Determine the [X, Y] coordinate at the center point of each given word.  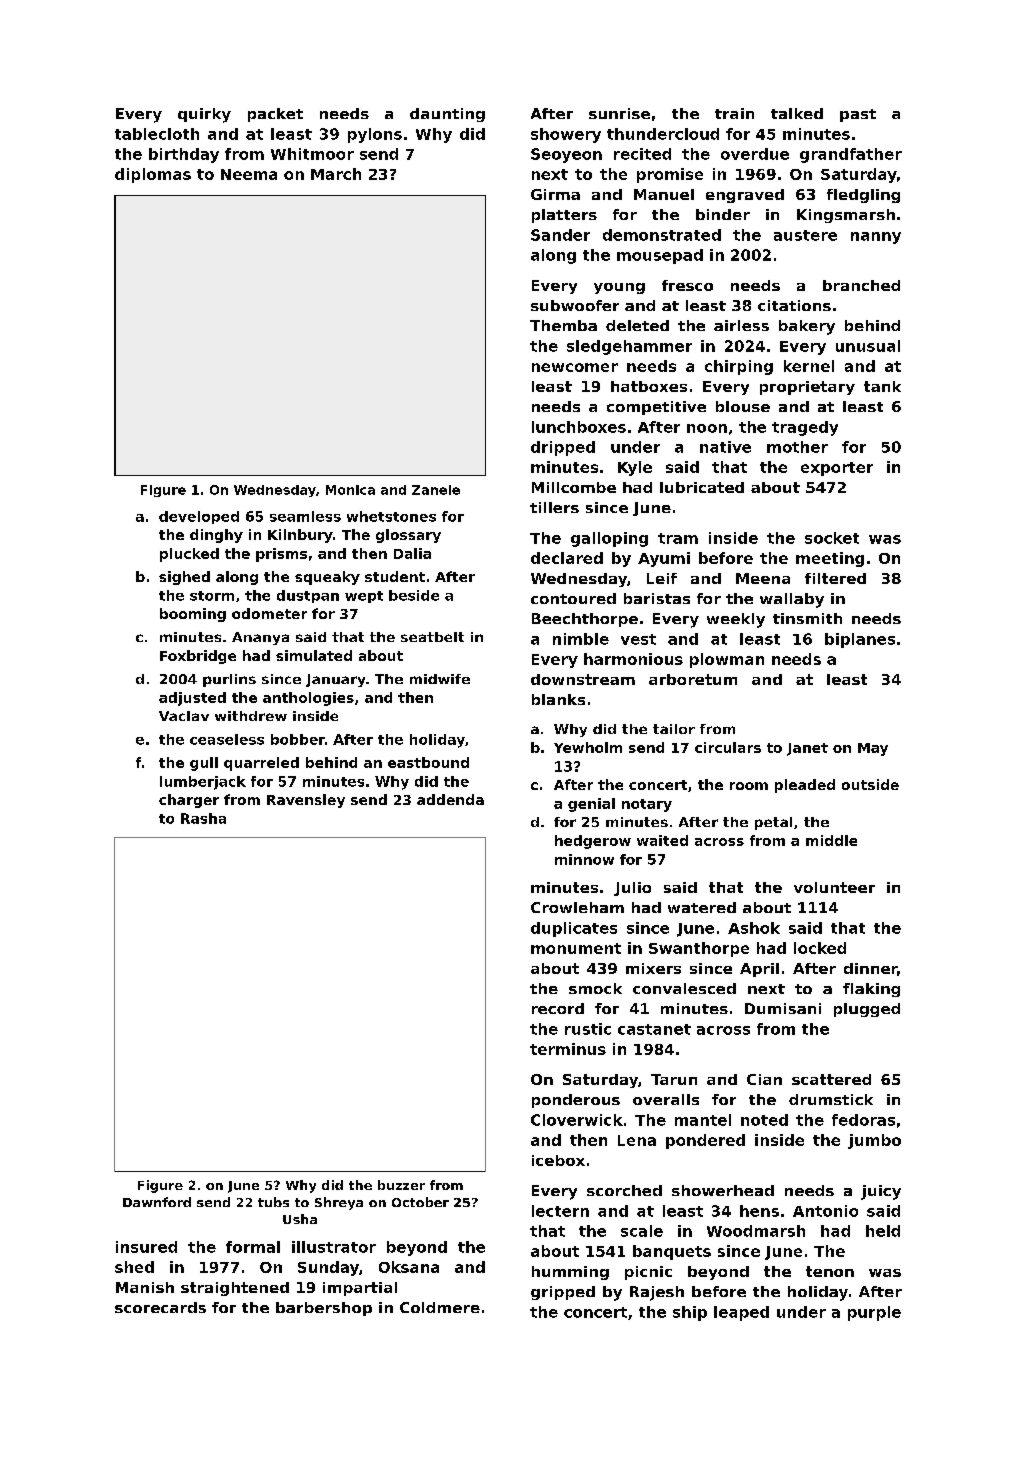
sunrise [619, 113]
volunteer [834, 887]
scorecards [160, 1307]
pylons [375, 135]
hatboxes [649, 386]
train [734, 113]
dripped [563, 448]
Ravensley [306, 801]
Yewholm [588, 747]
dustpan [308, 596]
